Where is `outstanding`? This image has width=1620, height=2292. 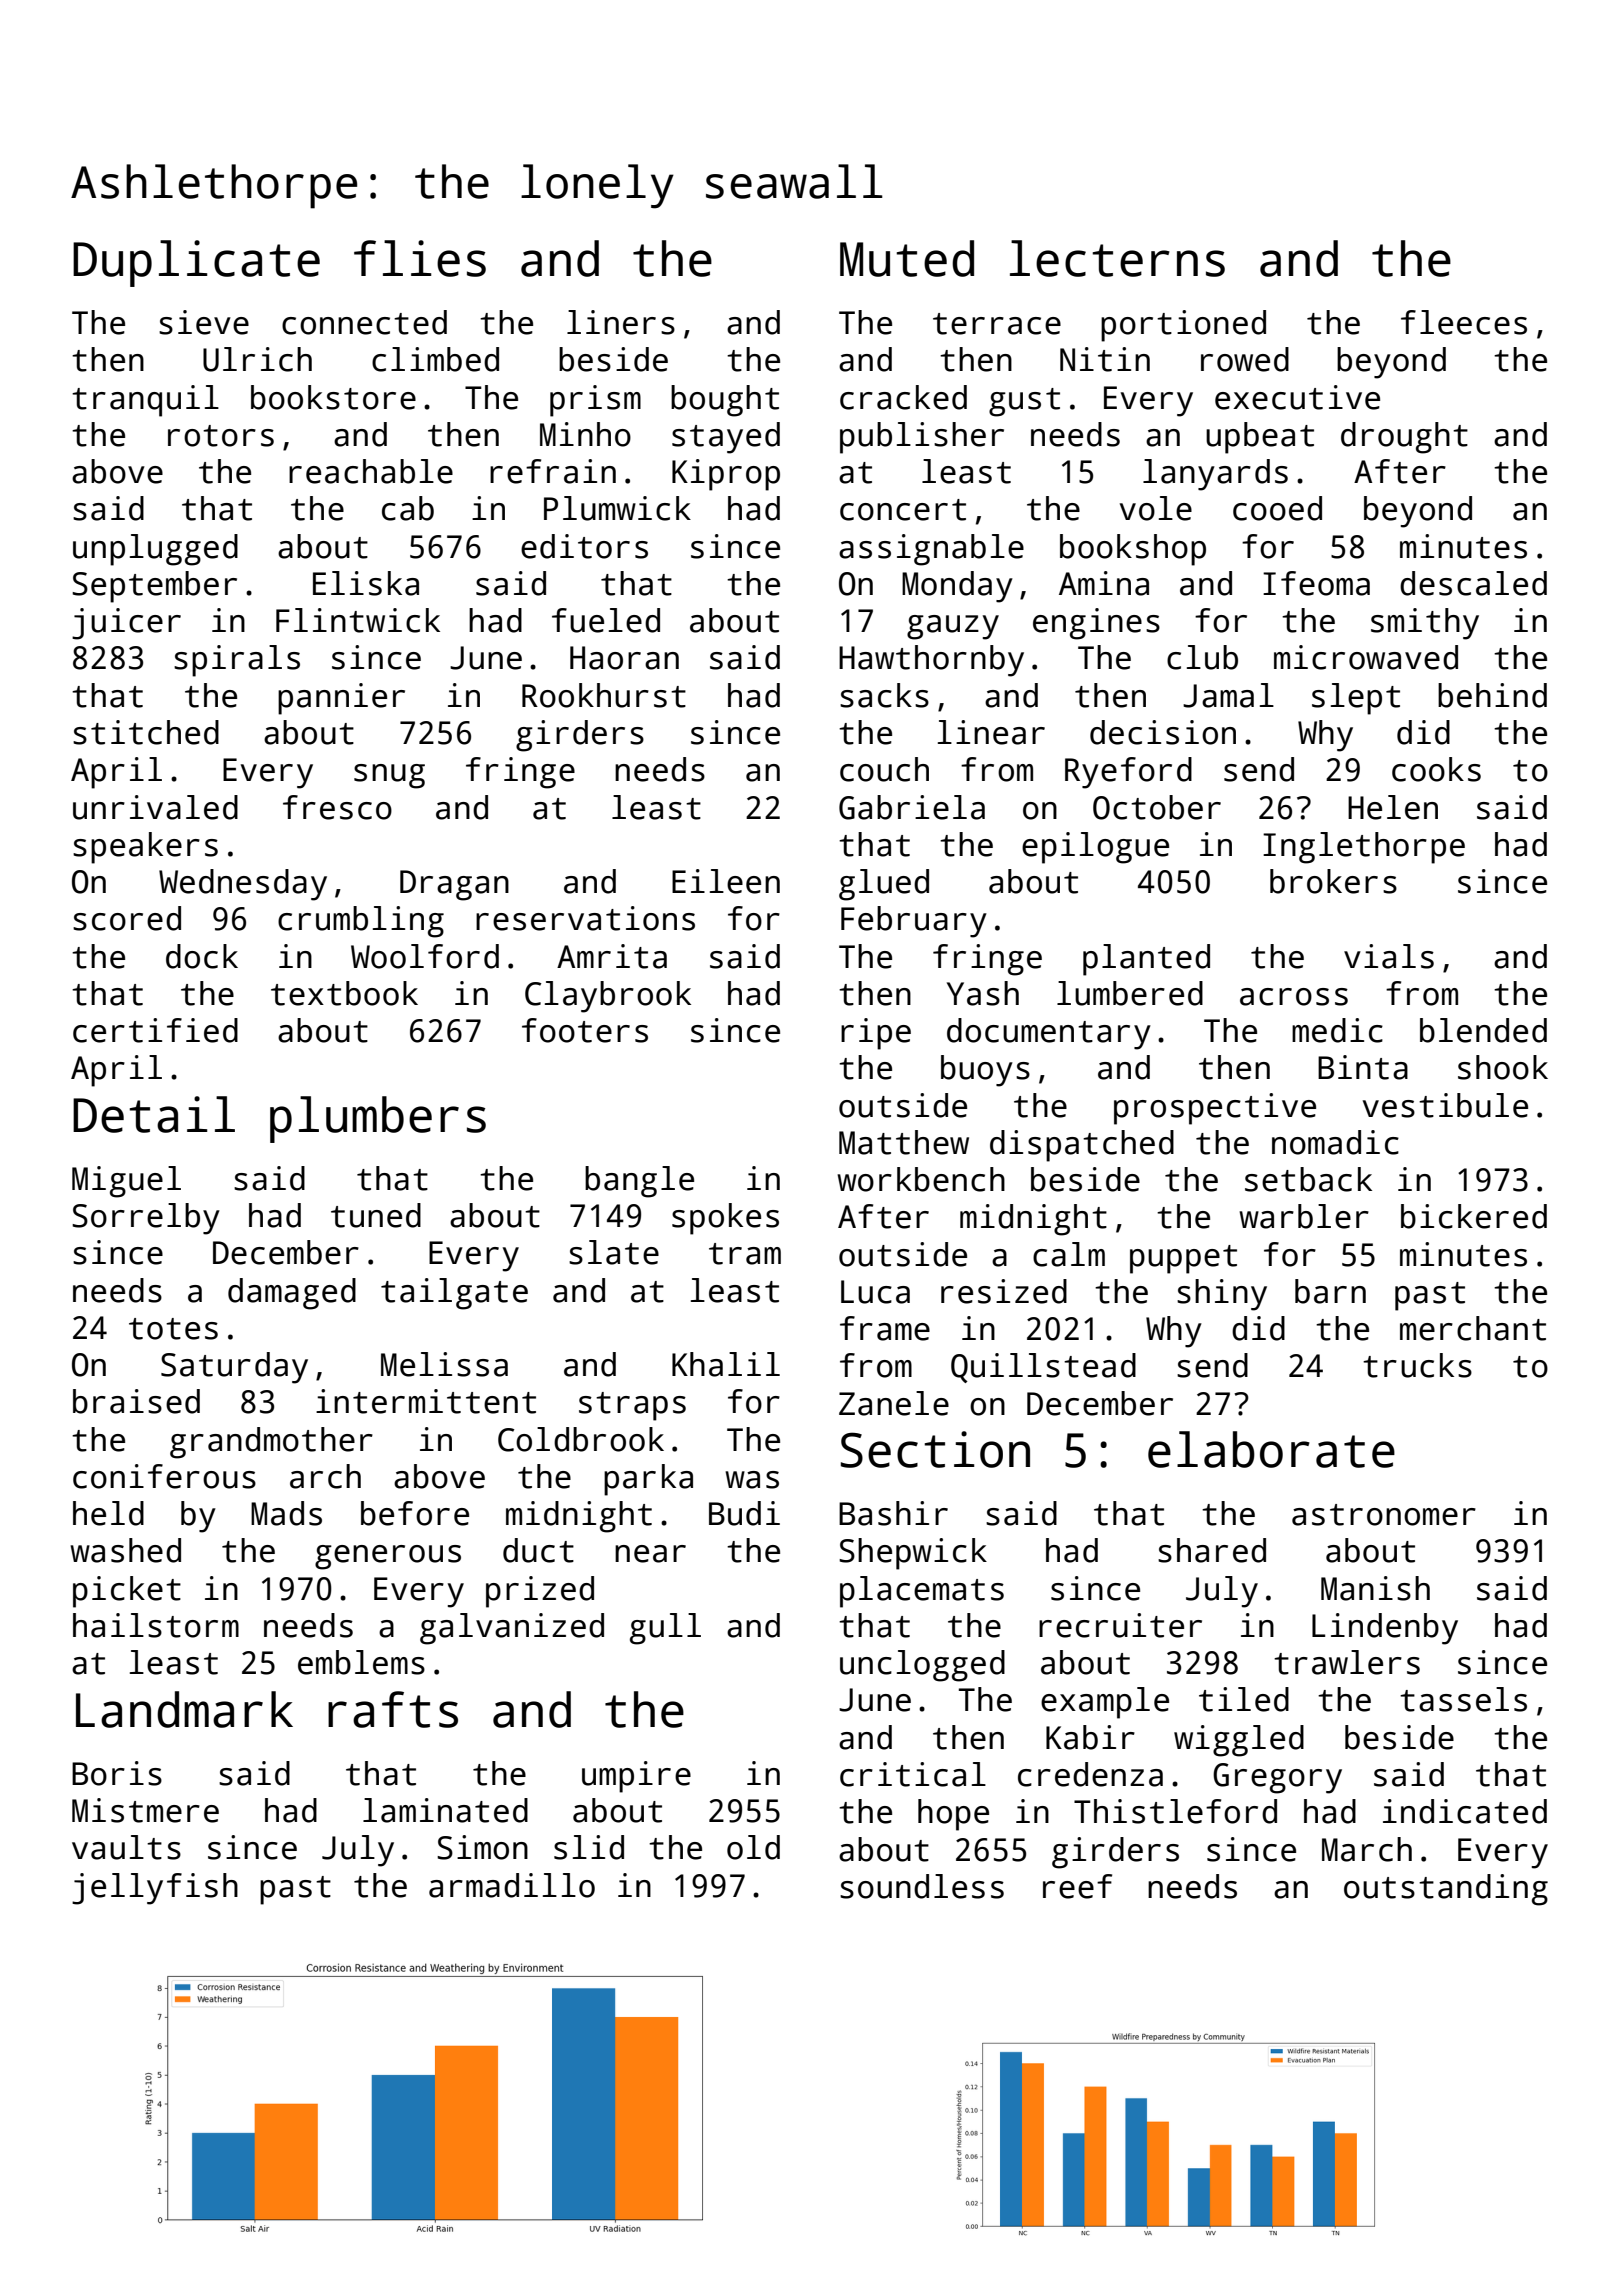
outstanding is located at coordinates (1446, 1890).
